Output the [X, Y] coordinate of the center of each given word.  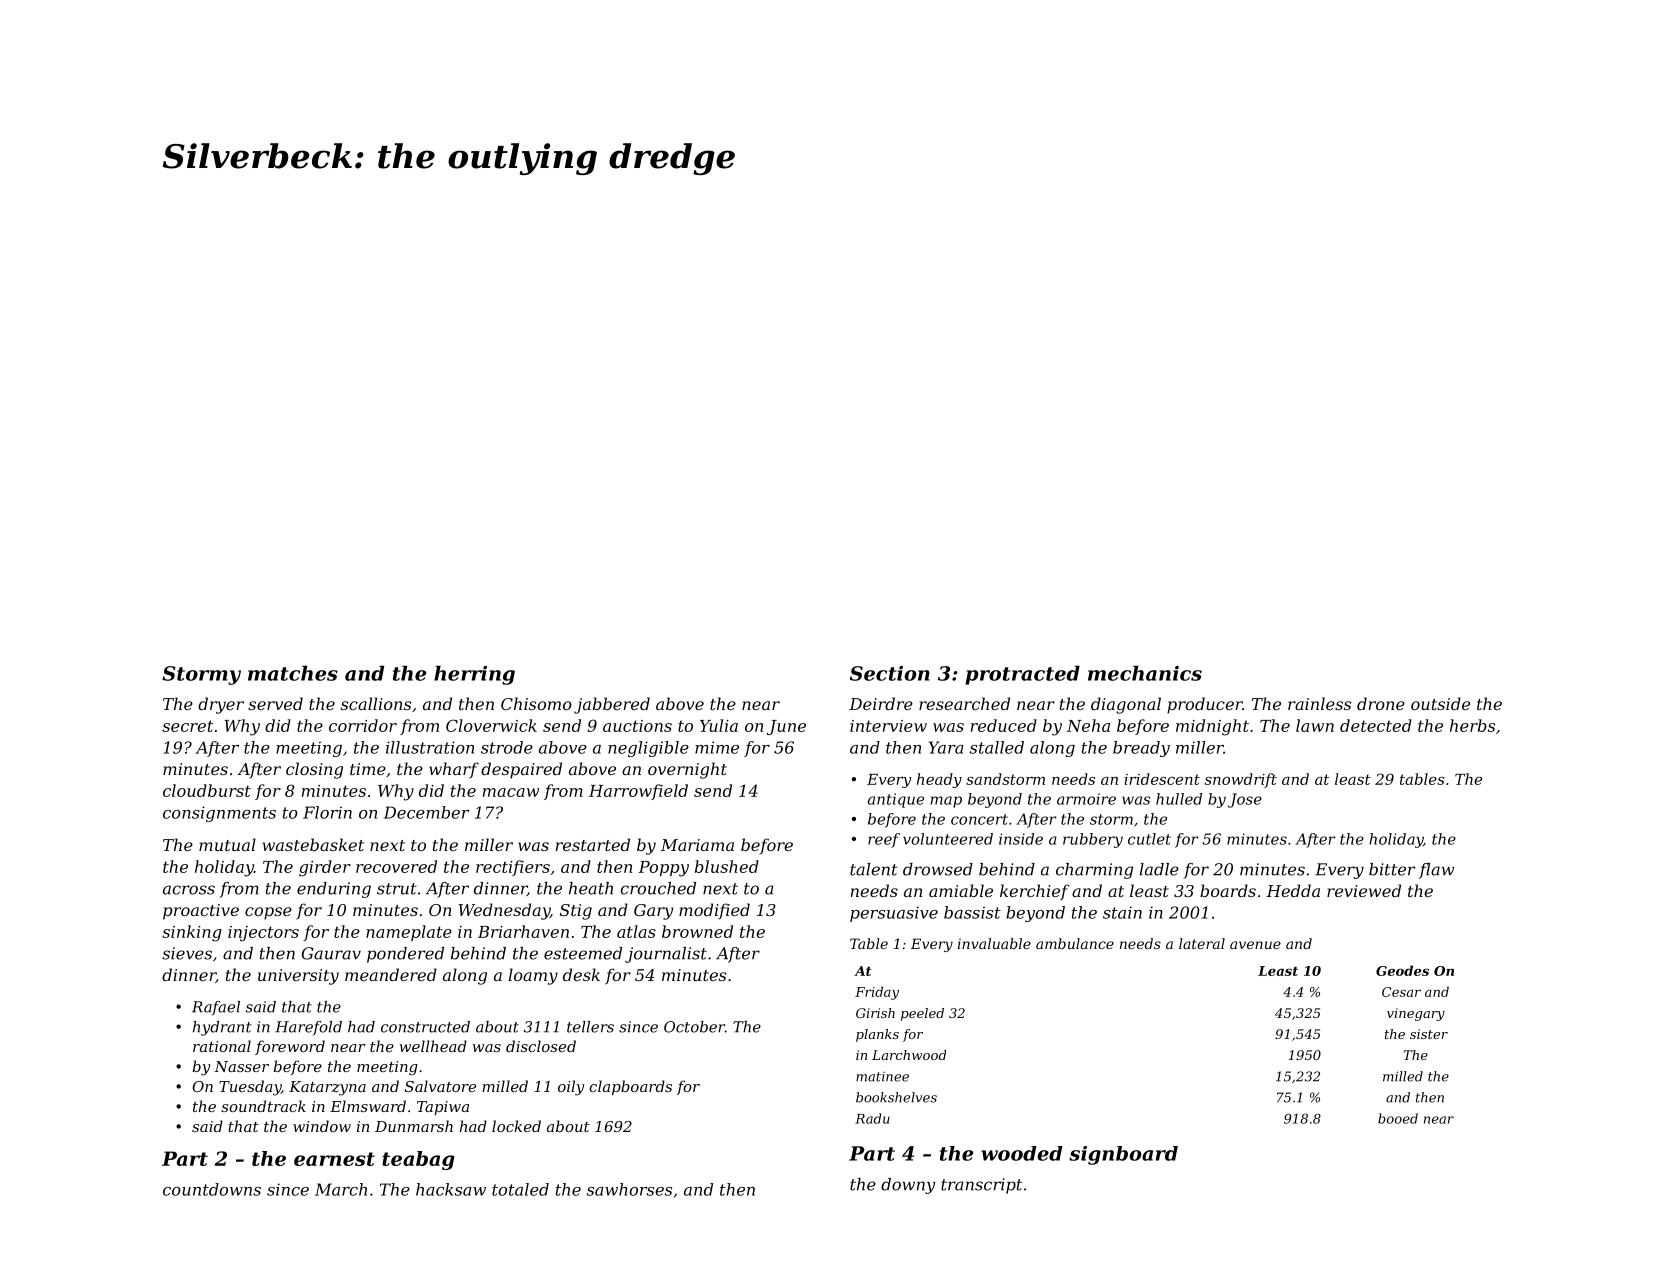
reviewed [1364, 890]
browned [697, 931]
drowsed [938, 869]
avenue [1255, 945]
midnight [1212, 727]
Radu [872, 1118]
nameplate [409, 933]
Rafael [216, 1008]
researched [964, 703]
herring [474, 675]
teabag [418, 1160]
